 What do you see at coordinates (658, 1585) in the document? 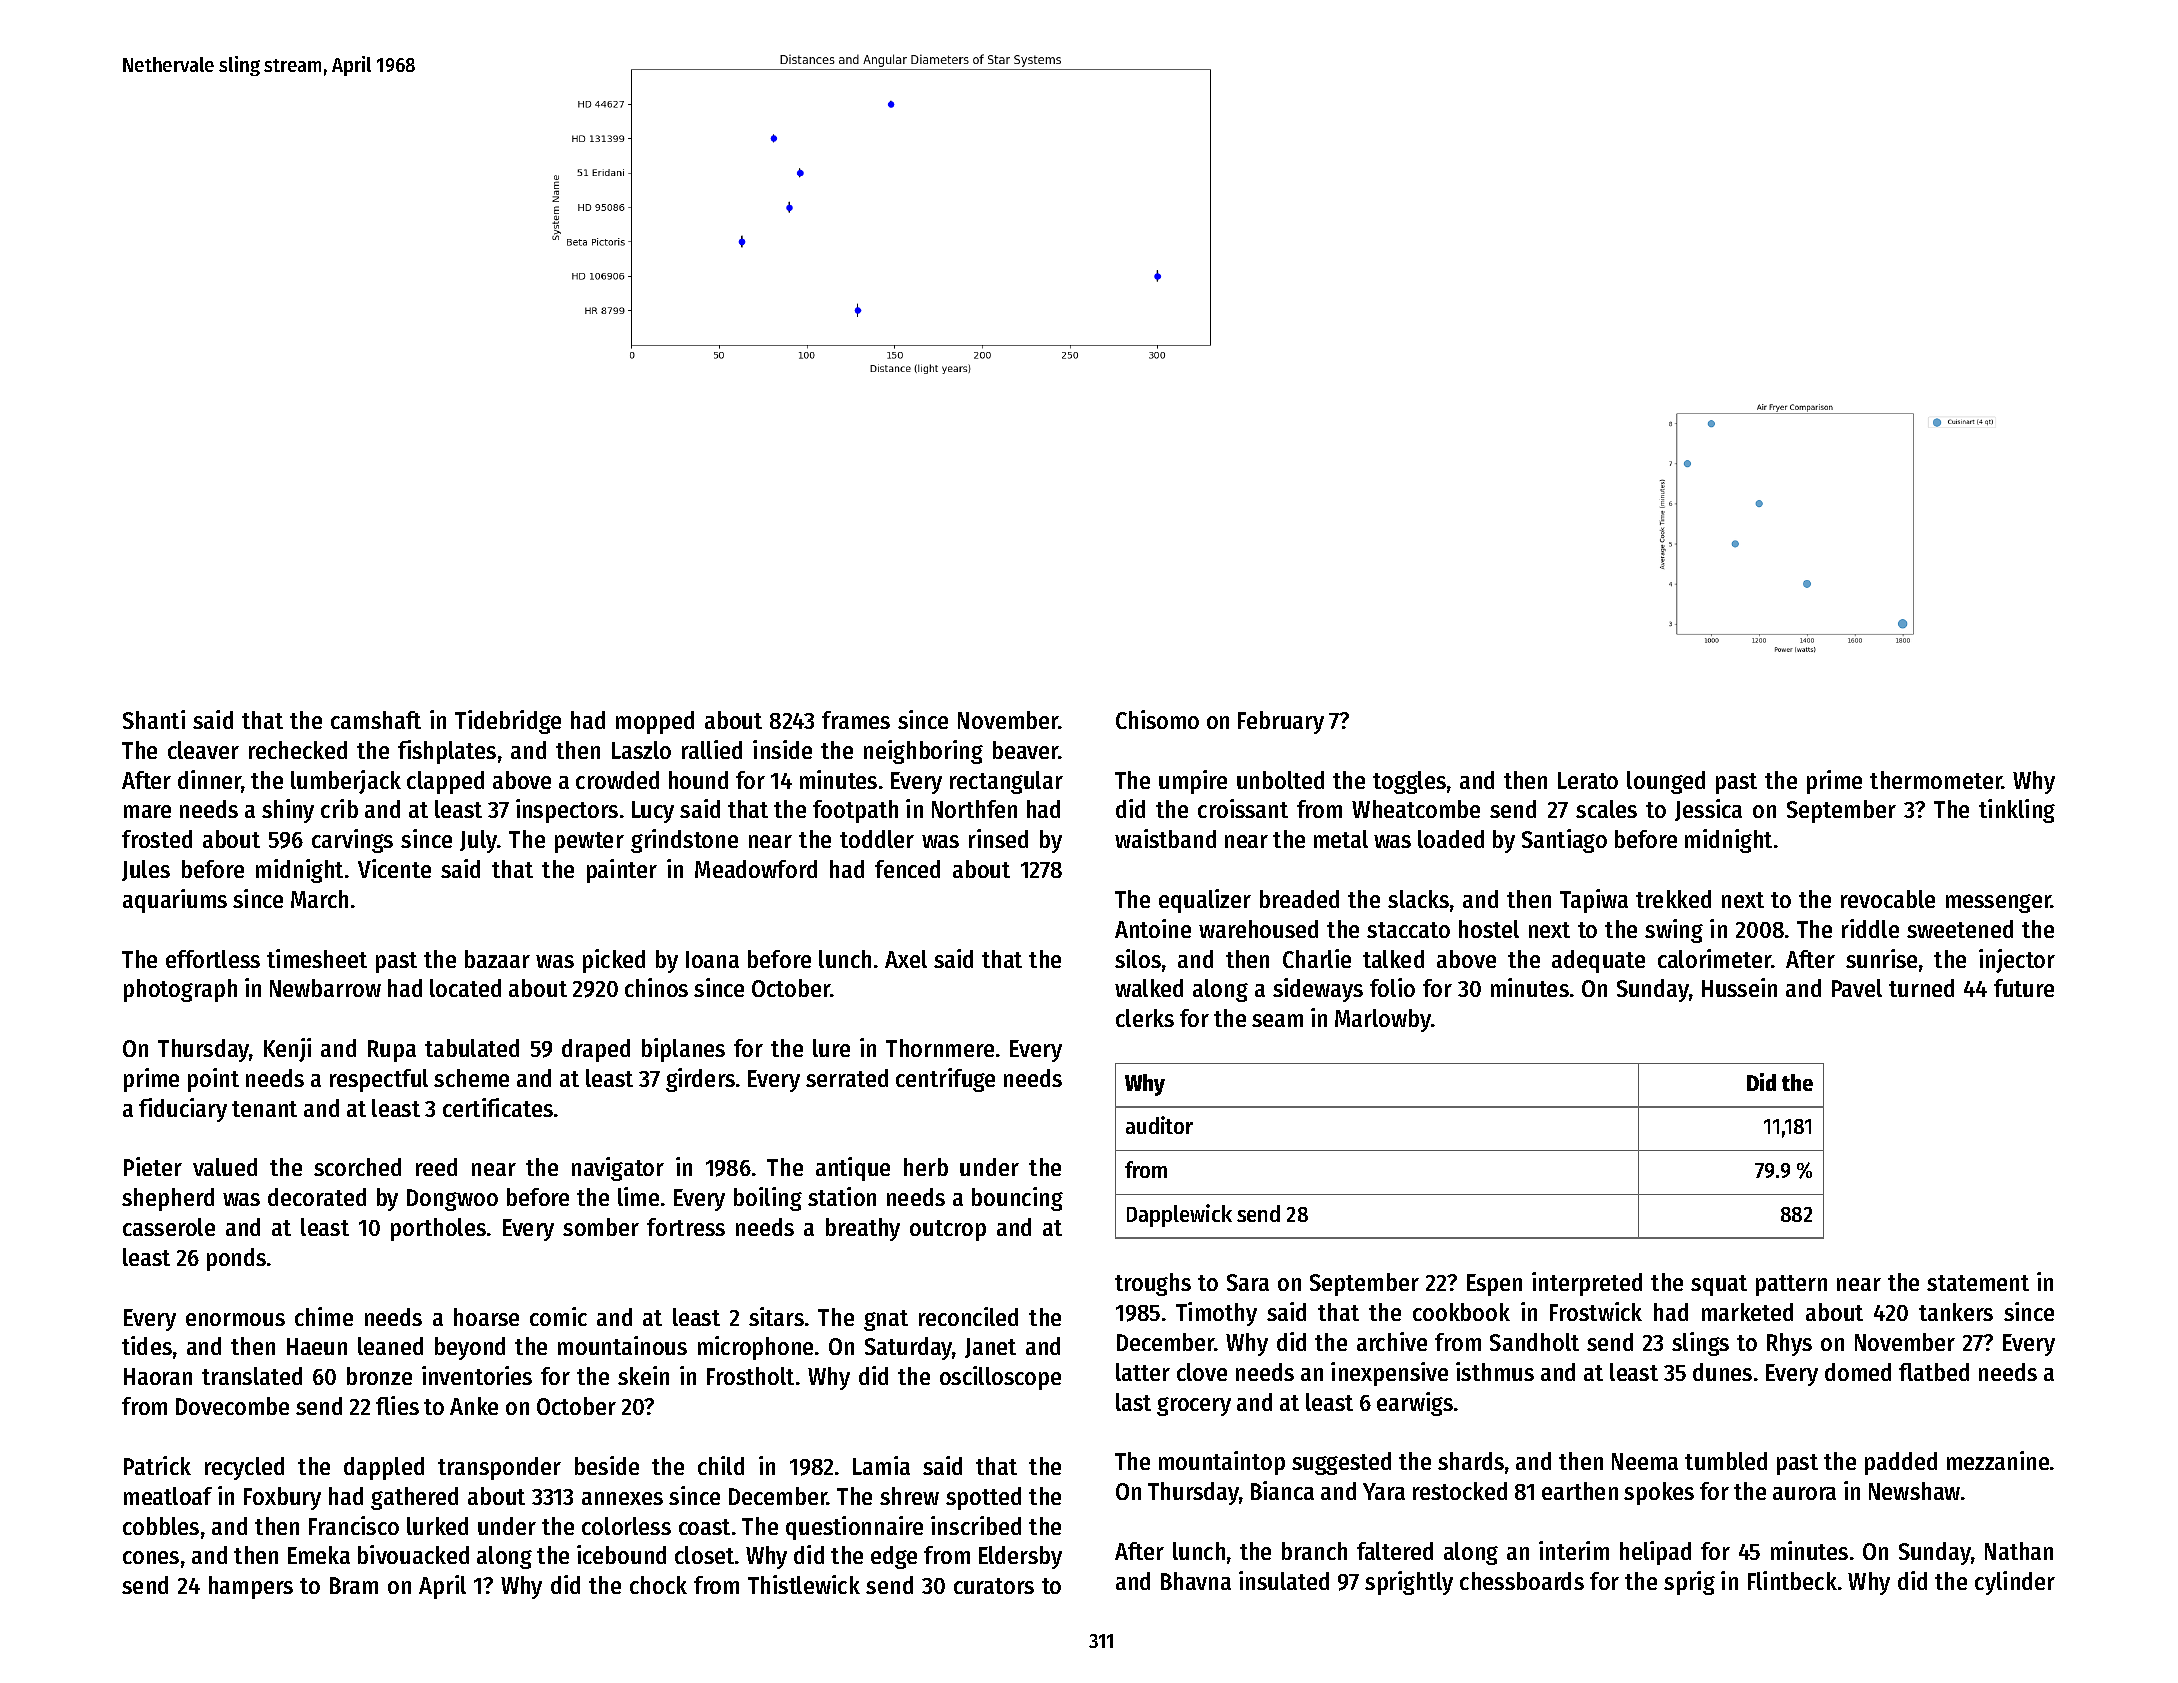
I see `chock` at bounding box center [658, 1585].
